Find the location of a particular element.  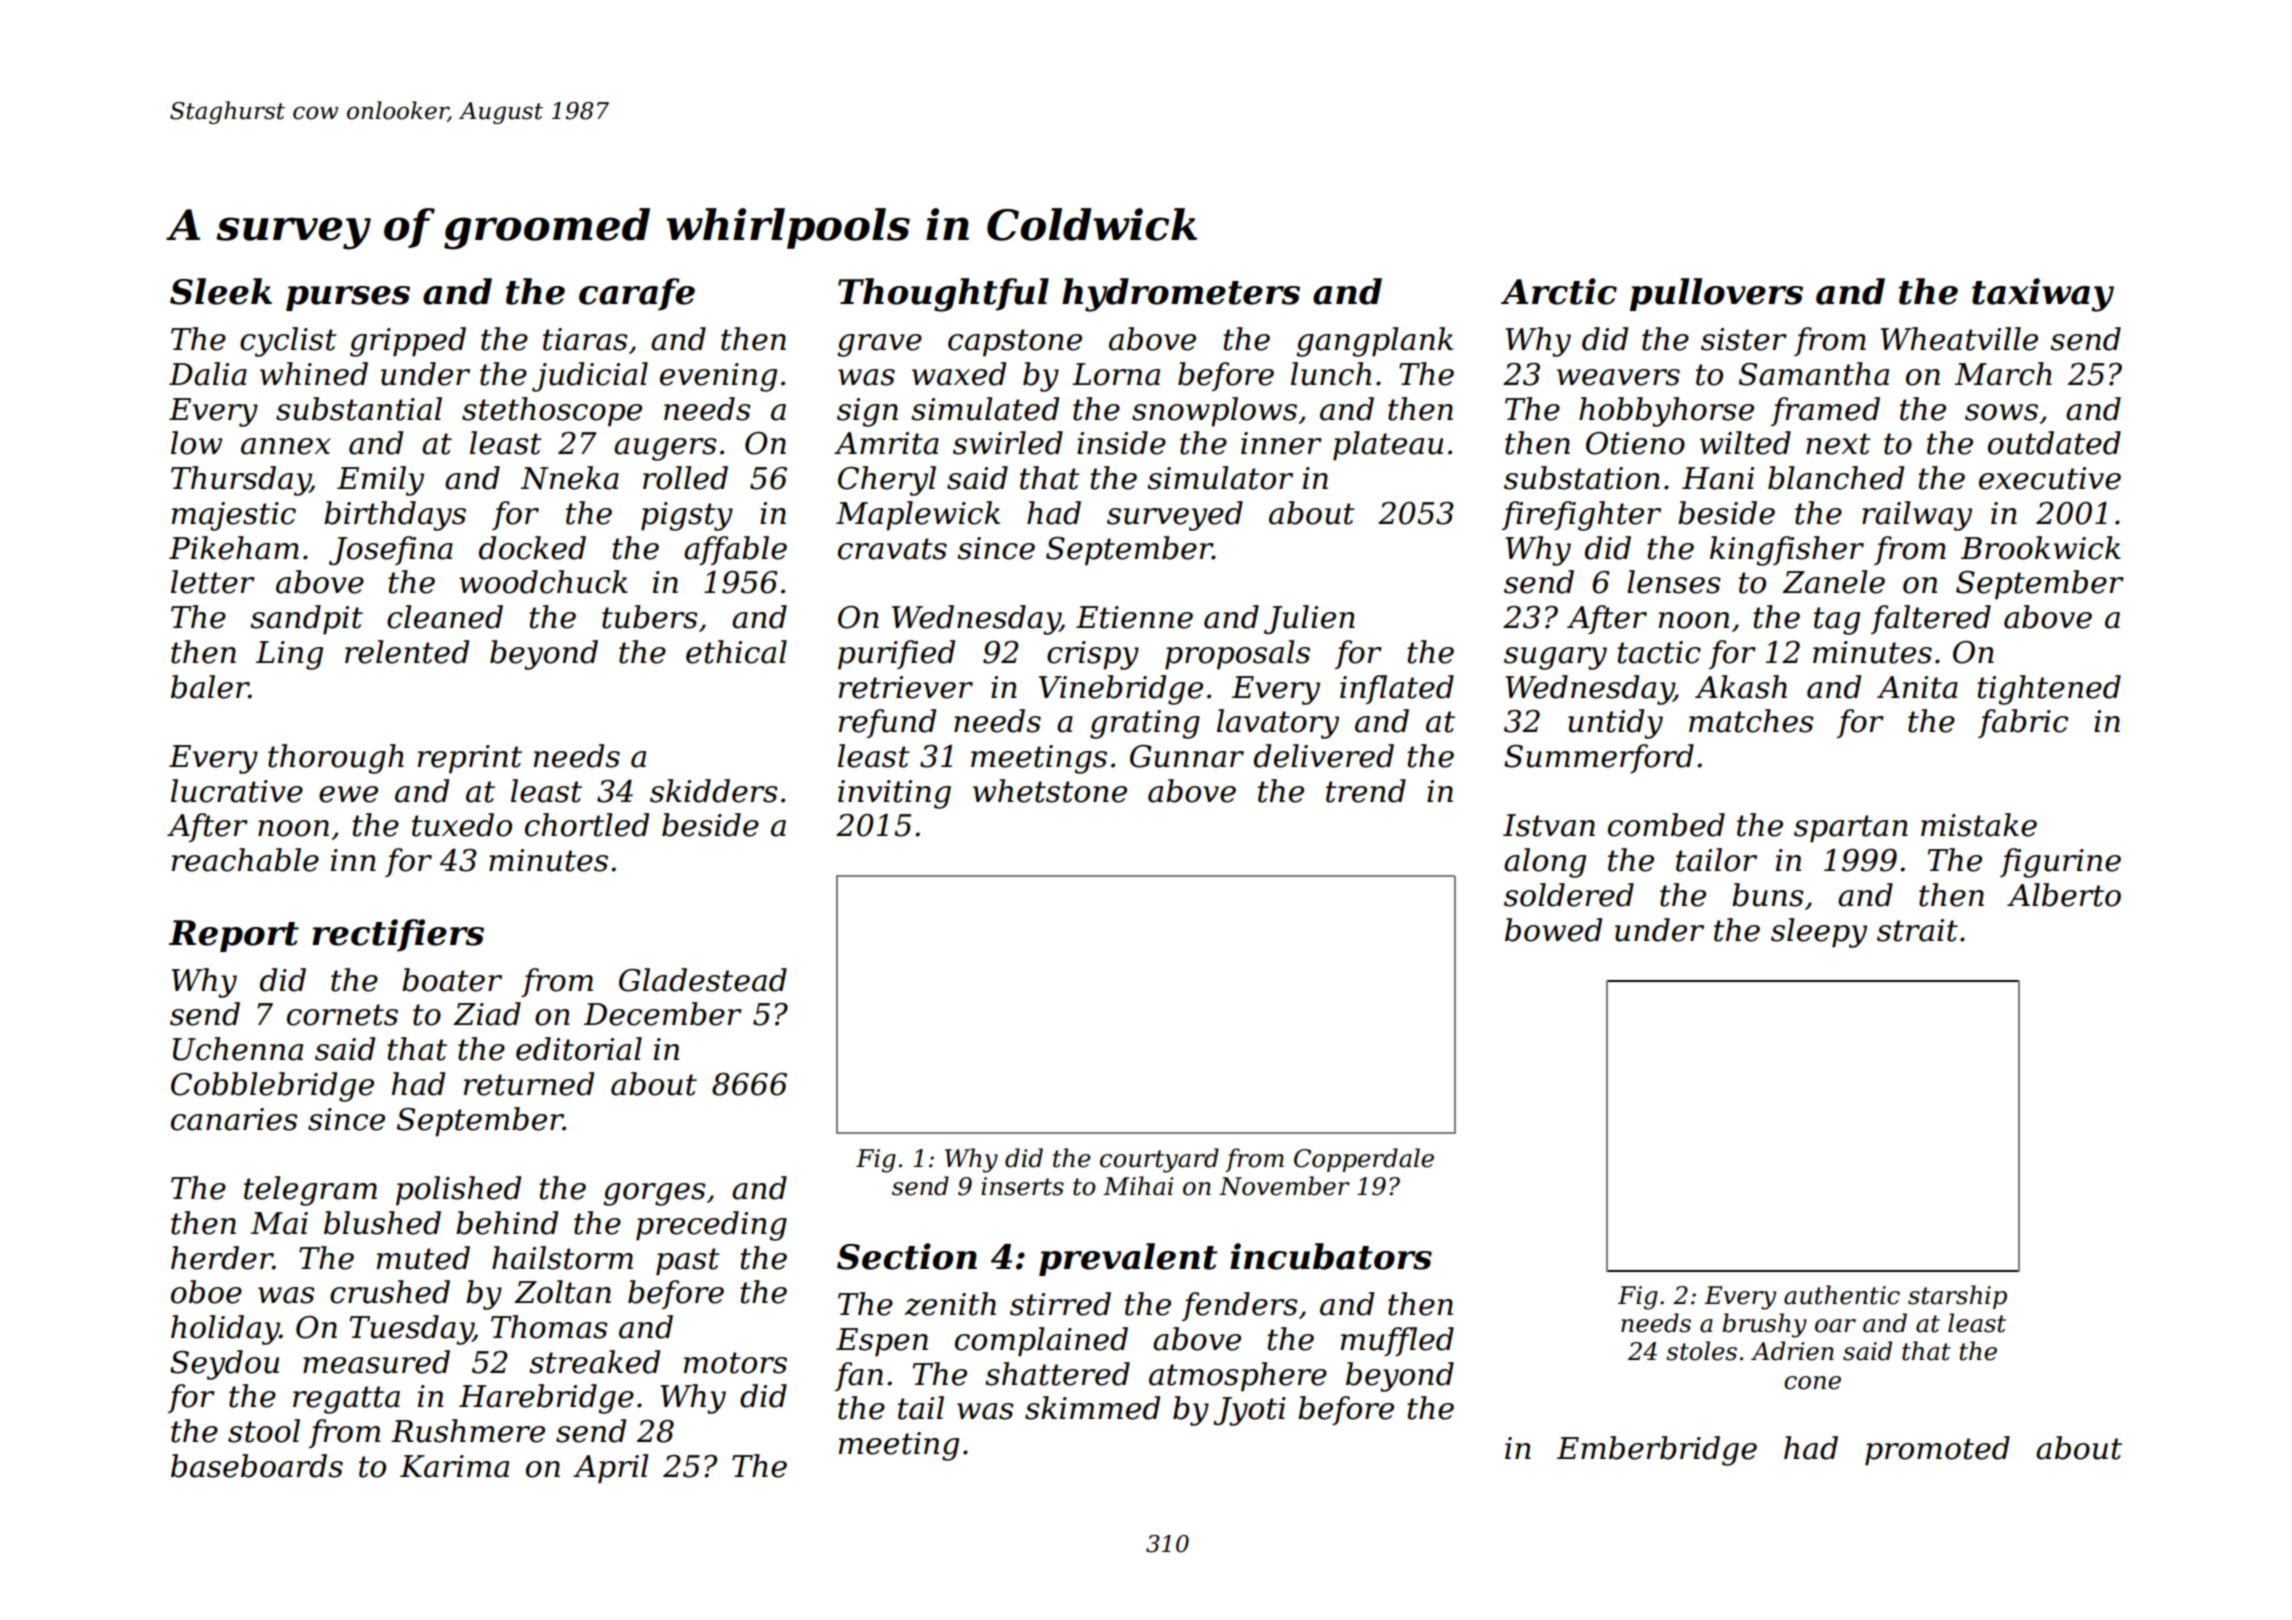

incubators is located at coordinates (1331, 1256).
